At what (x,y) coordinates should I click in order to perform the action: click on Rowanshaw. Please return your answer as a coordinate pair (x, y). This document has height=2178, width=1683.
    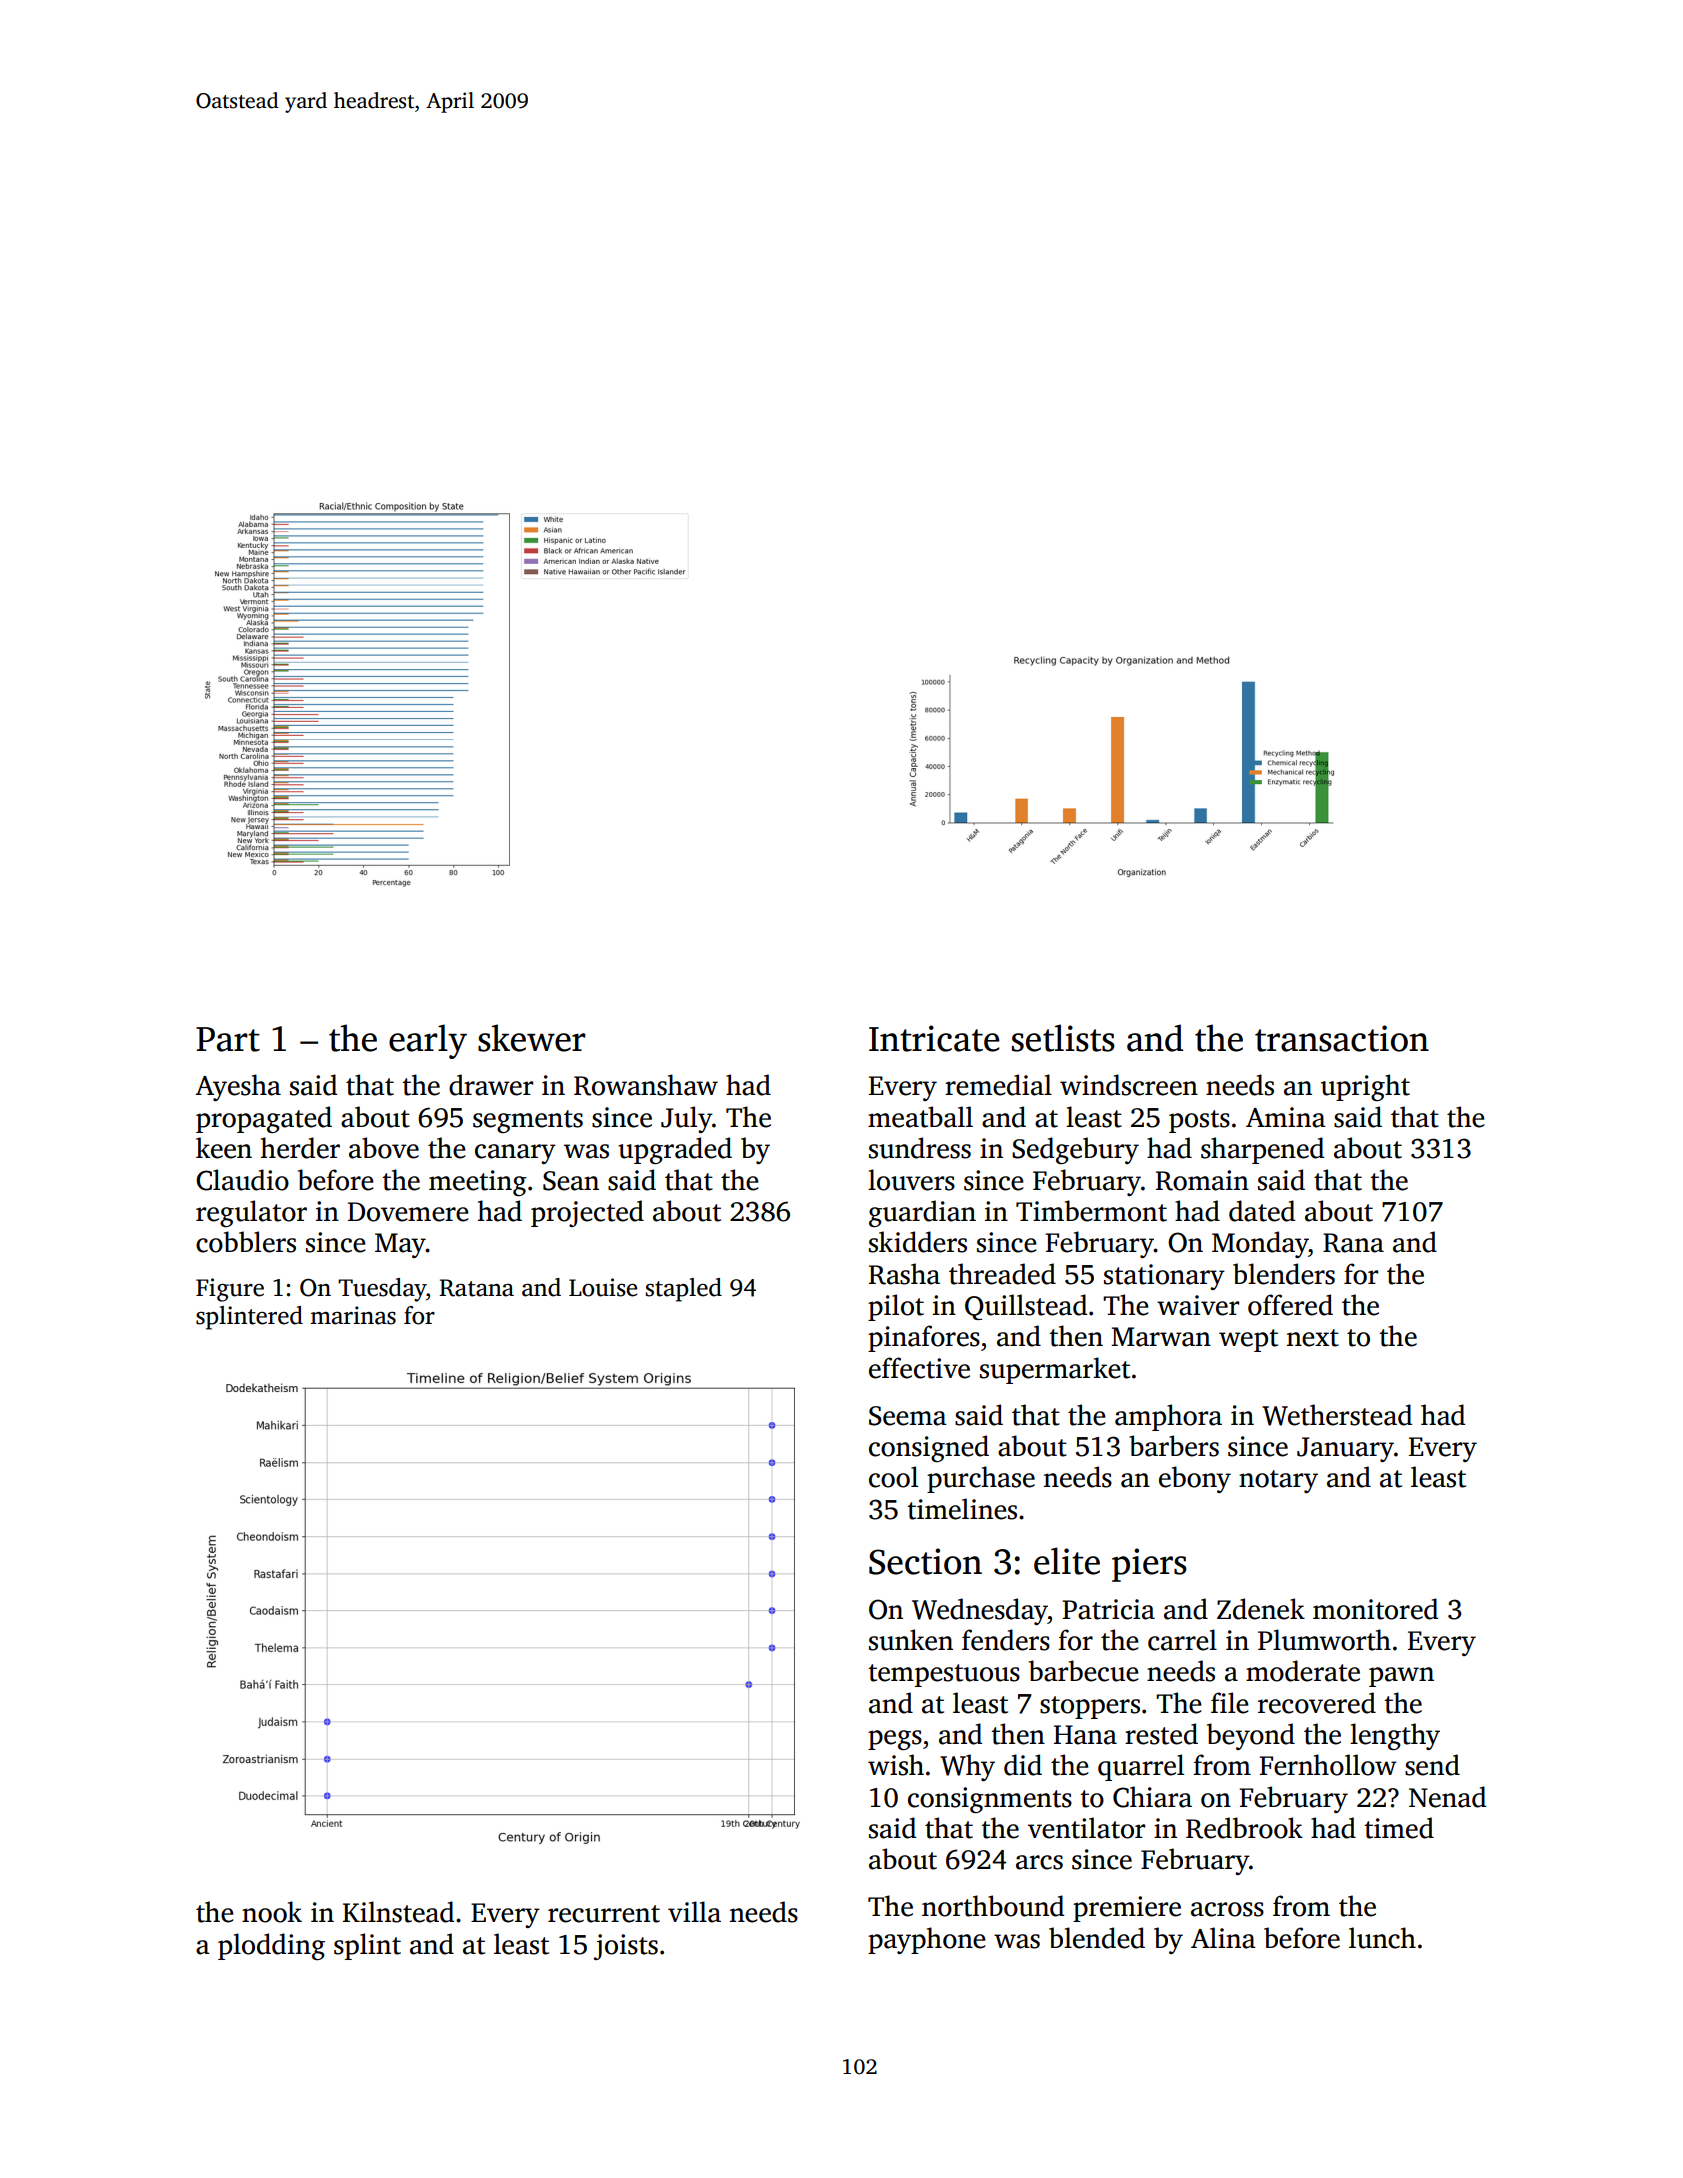
    Looking at the image, I should click on (646, 1085).
